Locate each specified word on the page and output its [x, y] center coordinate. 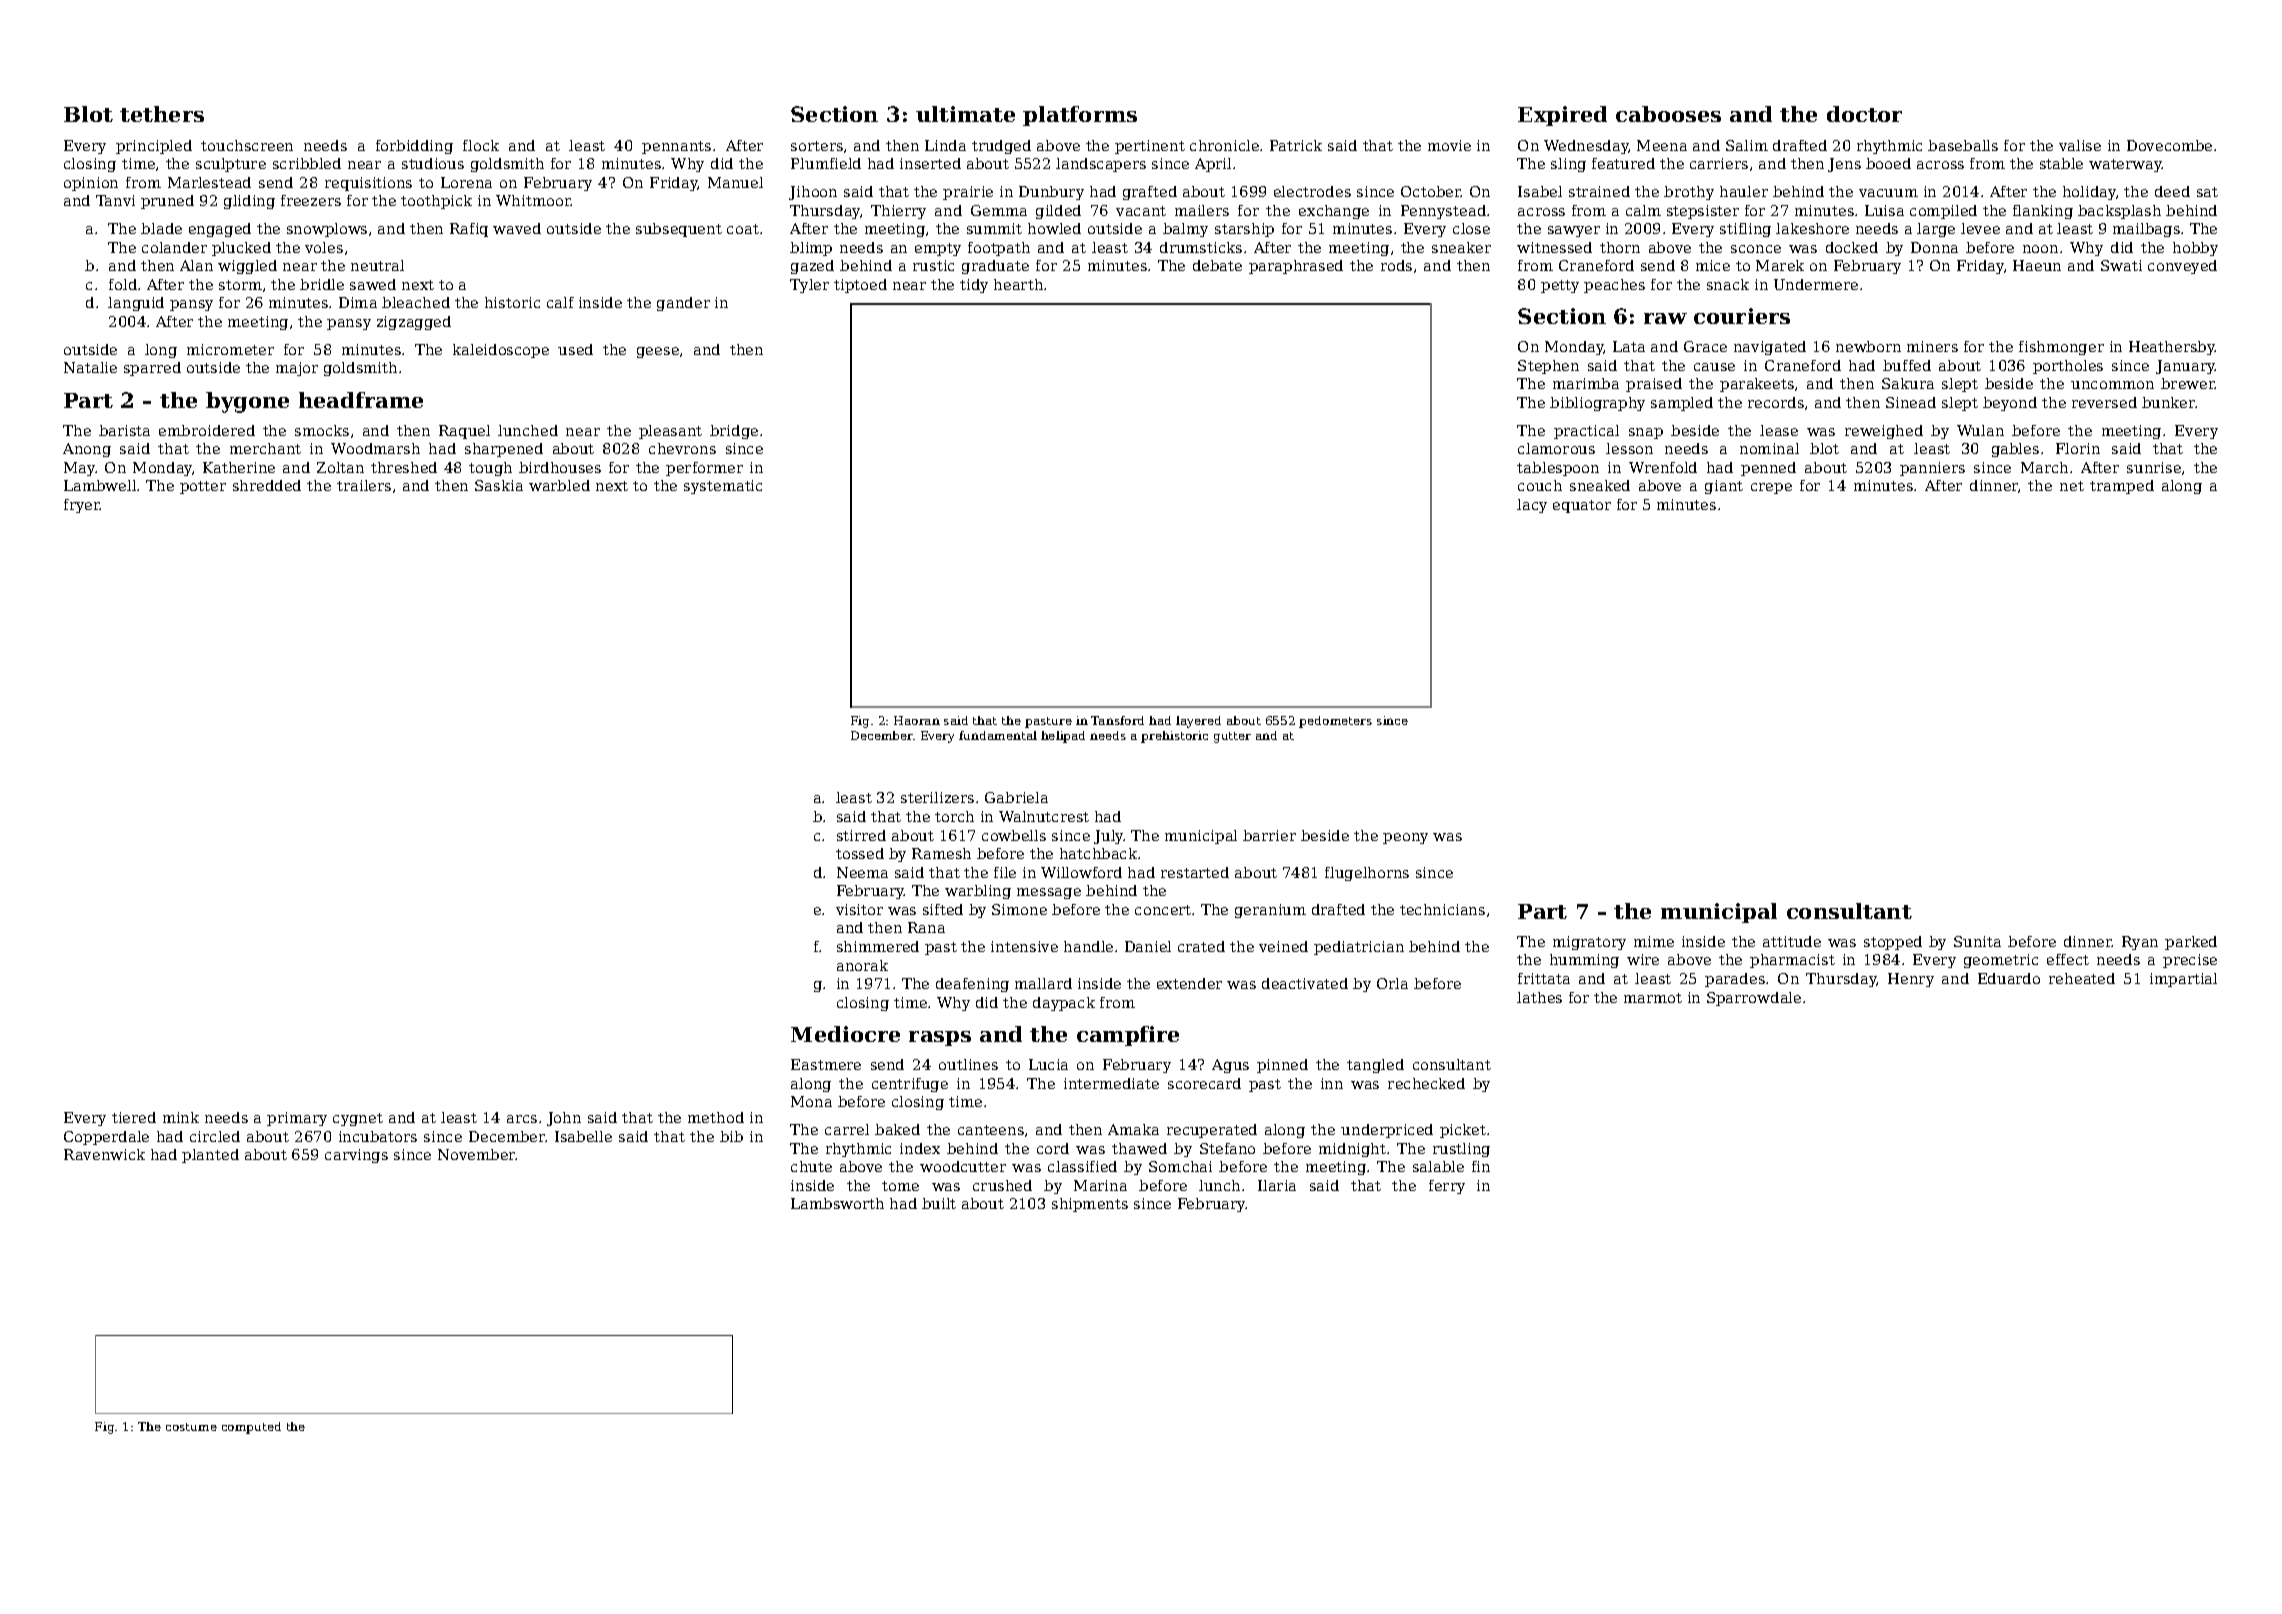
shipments [1090, 1205]
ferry [1447, 1187]
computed [251, 1428]
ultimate [965, 114]
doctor [1864, 114]
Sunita [1977, 941]
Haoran [917, 720]
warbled [559, 485]
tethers [162, 114]
